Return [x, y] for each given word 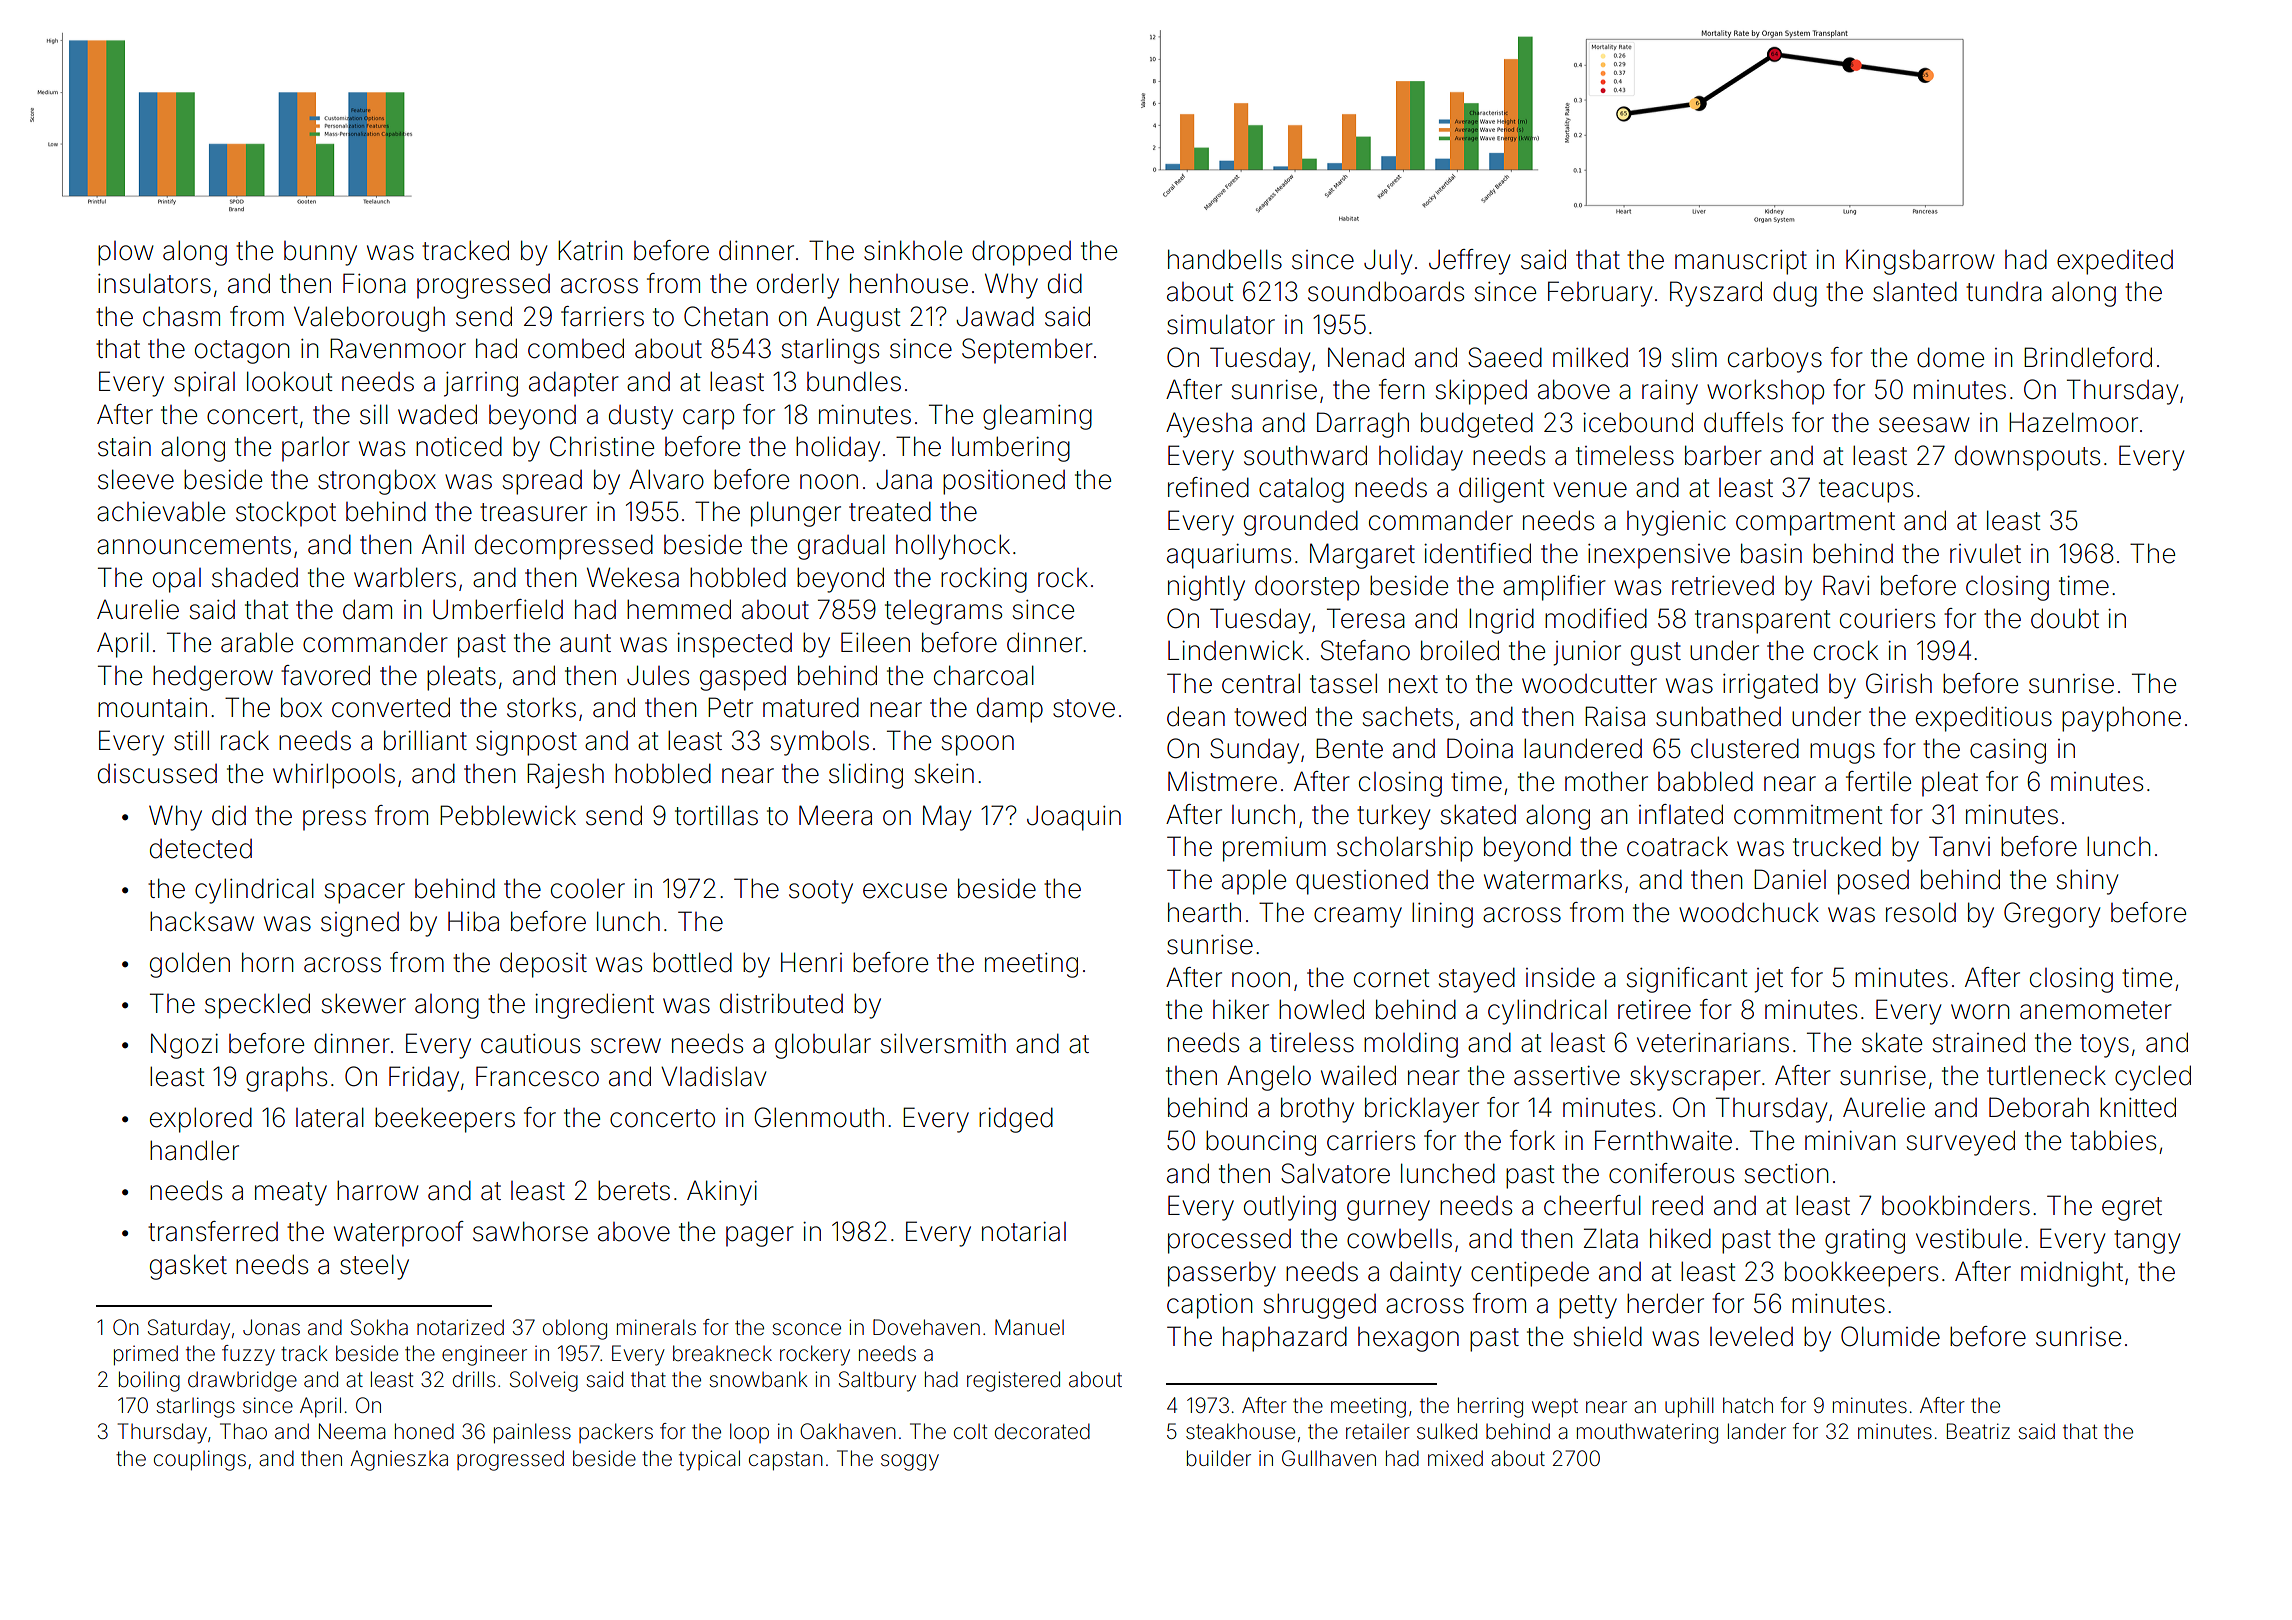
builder [1219, 1458]
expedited [2115, 262]
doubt [2065, 618]
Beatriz [1978, 1431]
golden [190, 965]
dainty [1425, 1274]
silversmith [943, 1043]
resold [1921, 912]
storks [541, 707]
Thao [243, 1431]
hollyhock [953, 547]
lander [1757, 1431]
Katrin [590, 250]
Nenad [1366, 357]
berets [634, 1190]
